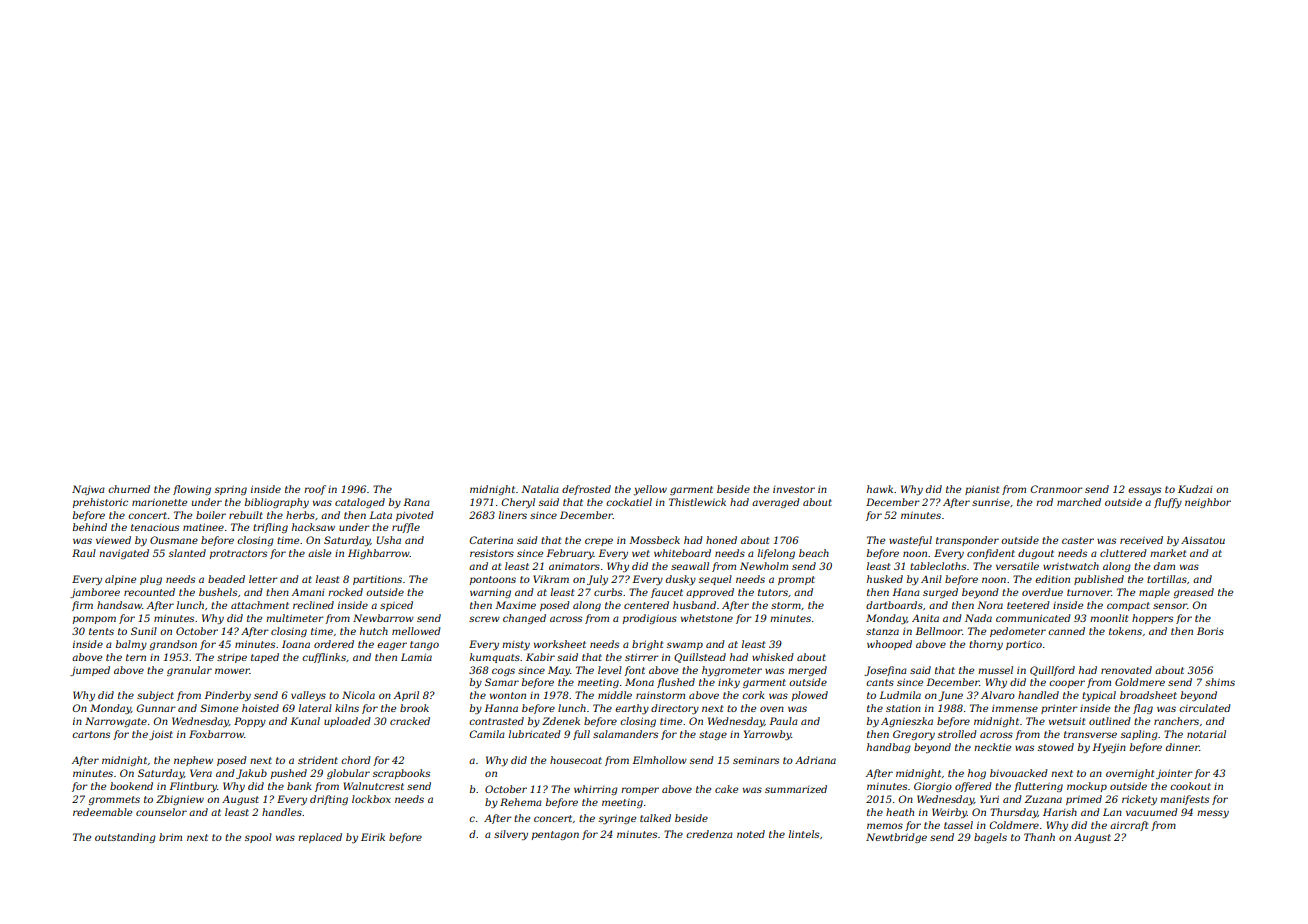 The height and width of the page is (924, 1308). What do you see at coordinates (144, 631) in the page?
I see `Sunil` at bounding box center [144, 631].
